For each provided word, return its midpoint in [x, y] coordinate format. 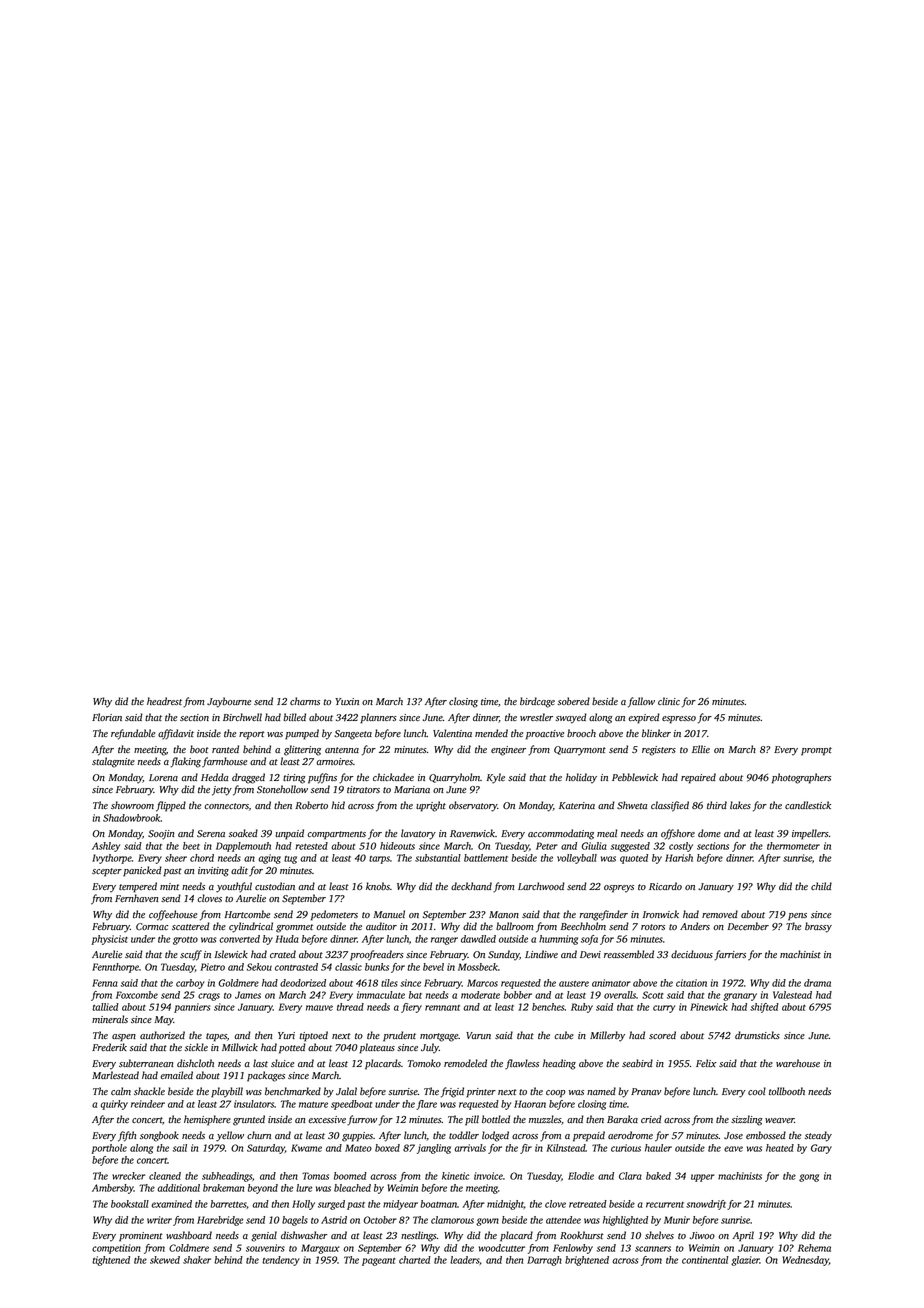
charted [415, 1260]
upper [703, 1178]
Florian [107, 717]
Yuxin [347, 701]
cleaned [165, 1176]
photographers [801, 778]
